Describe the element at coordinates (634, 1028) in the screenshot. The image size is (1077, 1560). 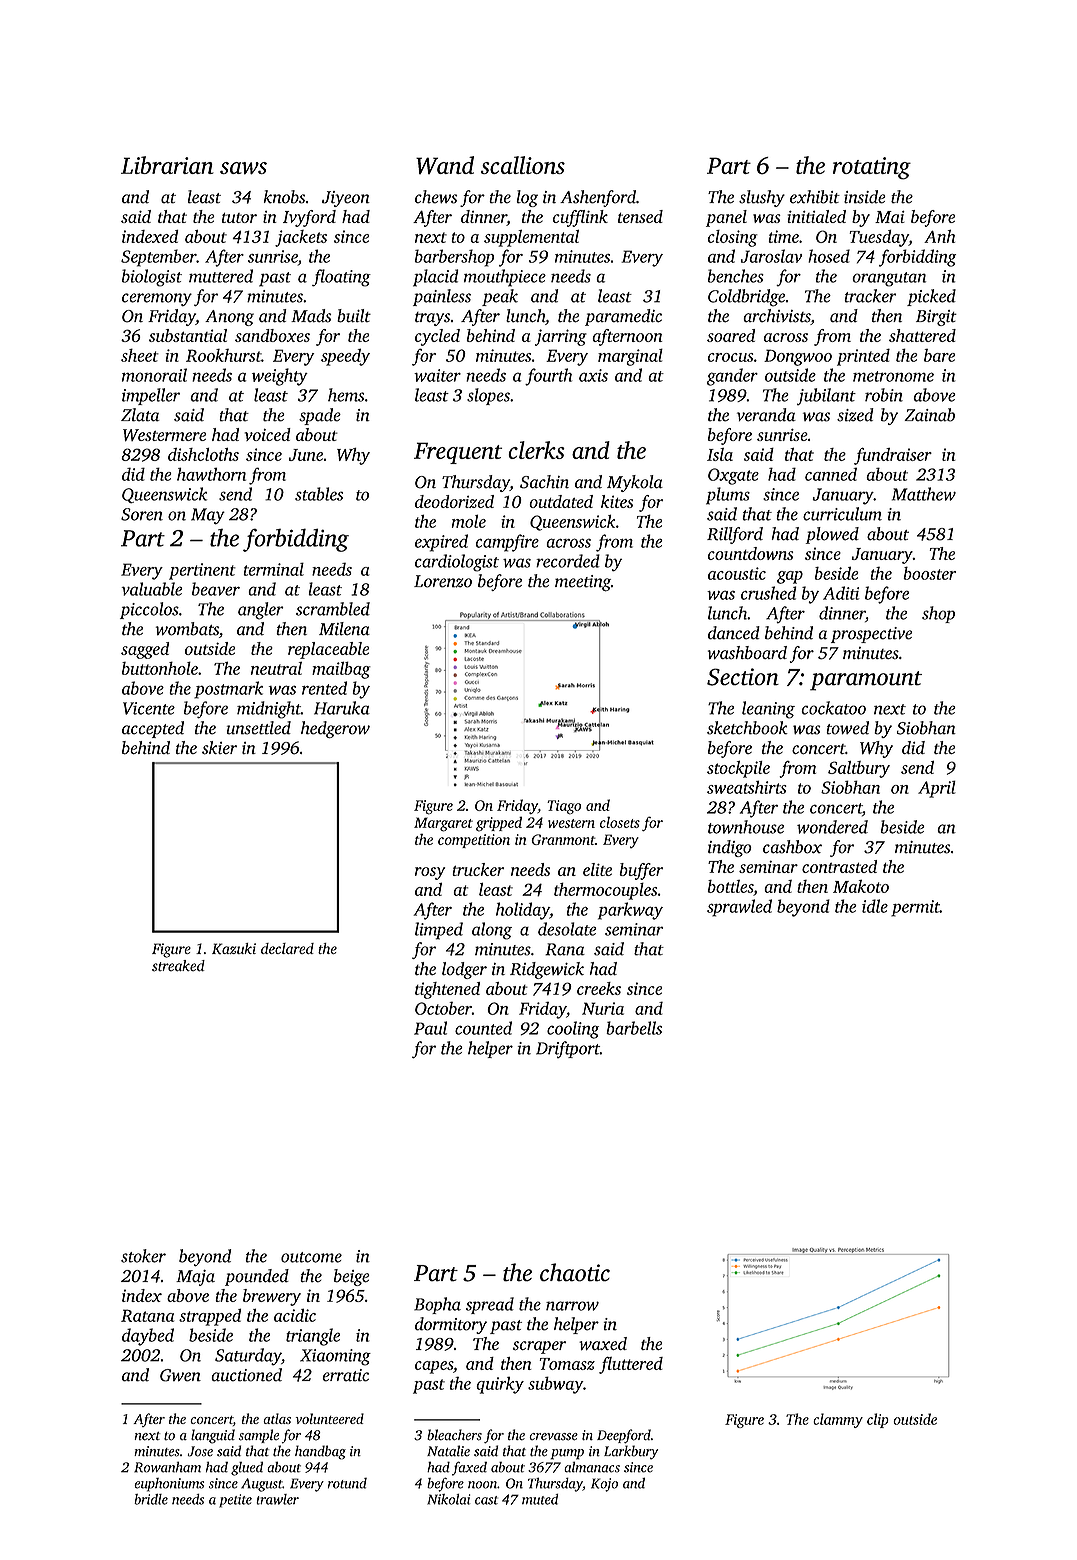
I see `barbells` at that location.
